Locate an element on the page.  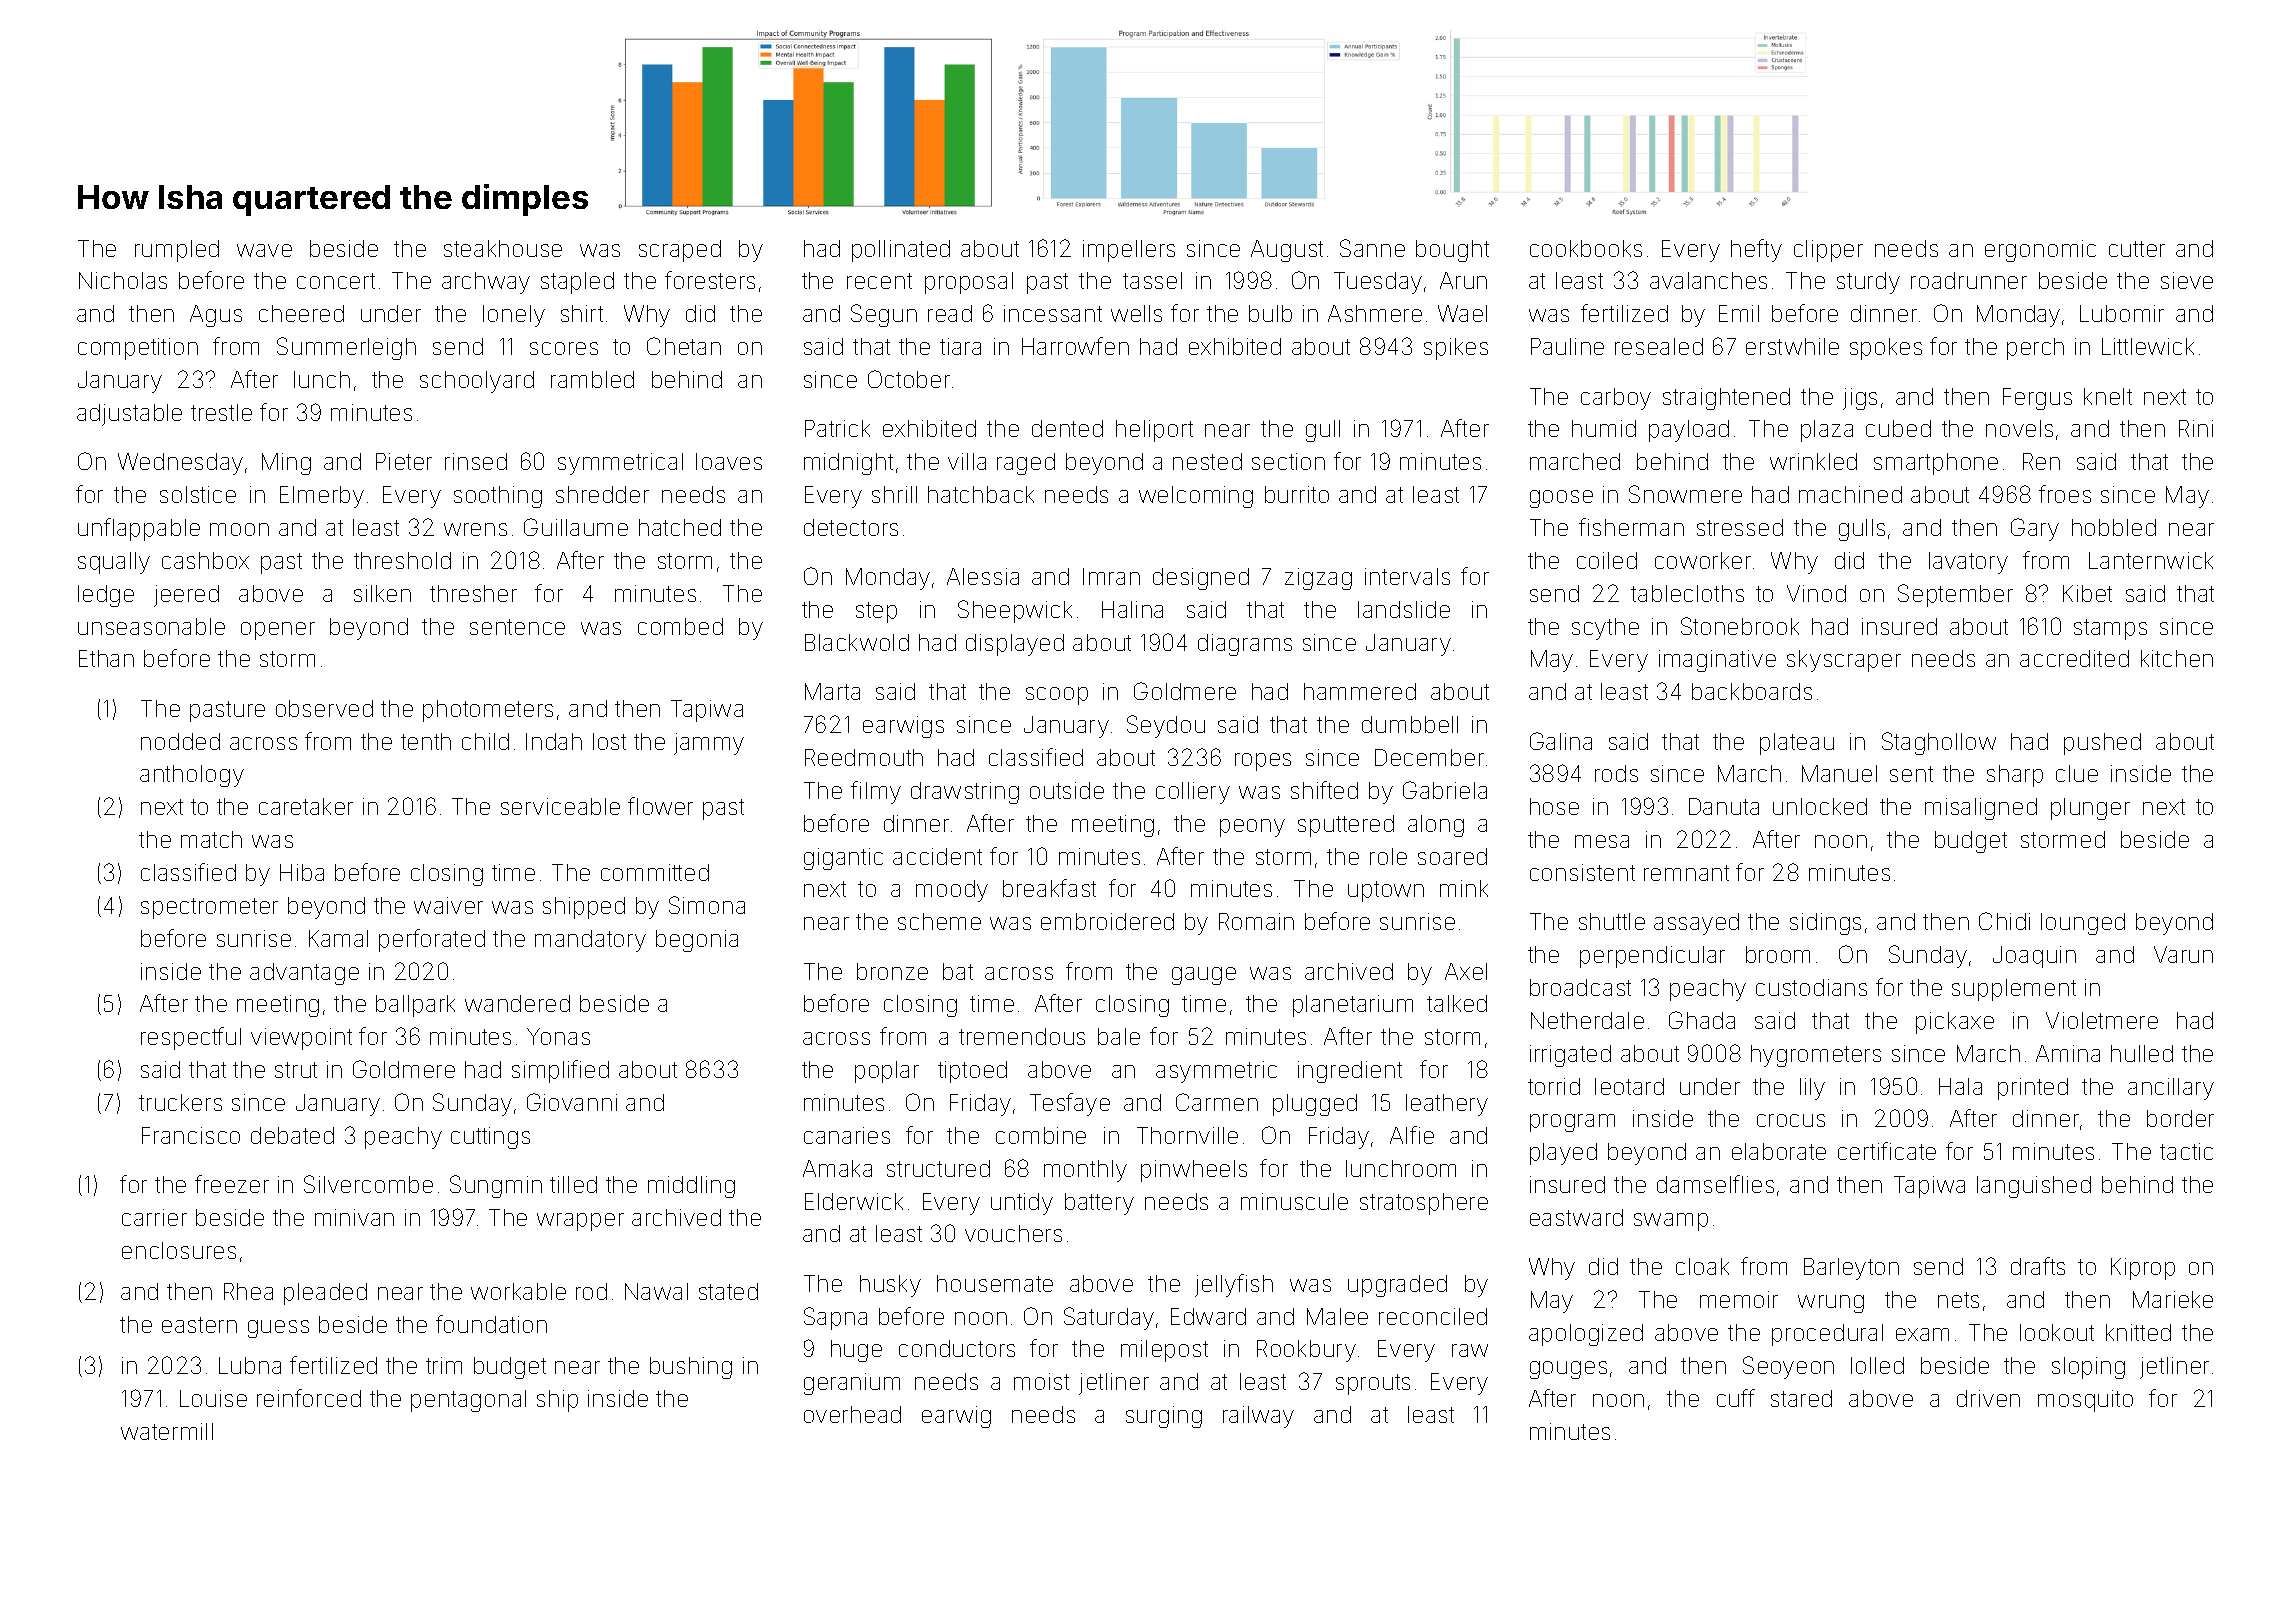
Littlewick is located at coordinates (2148, 346).
